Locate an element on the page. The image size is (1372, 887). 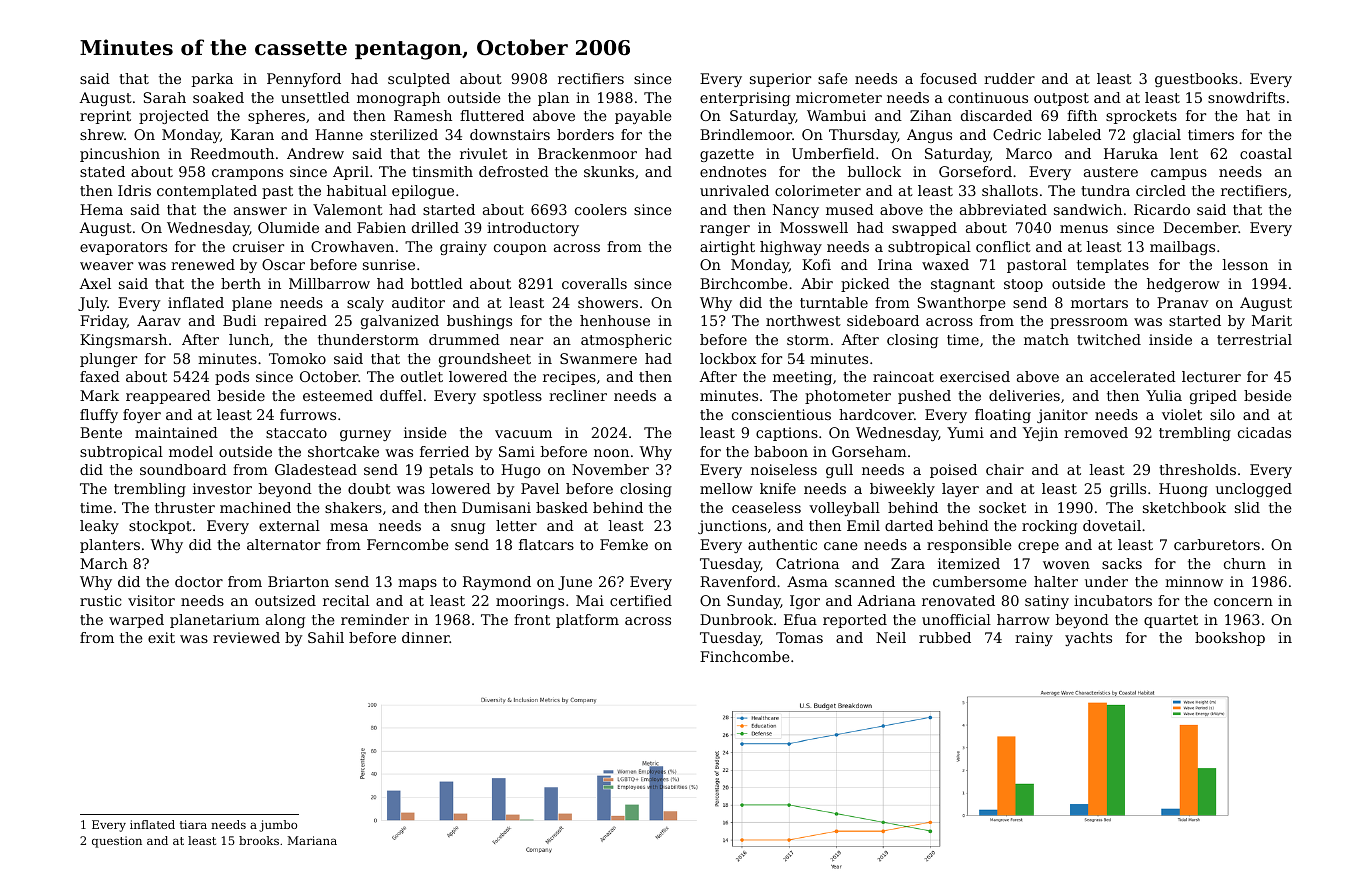
tiara is located at coordinates (193, 824).
